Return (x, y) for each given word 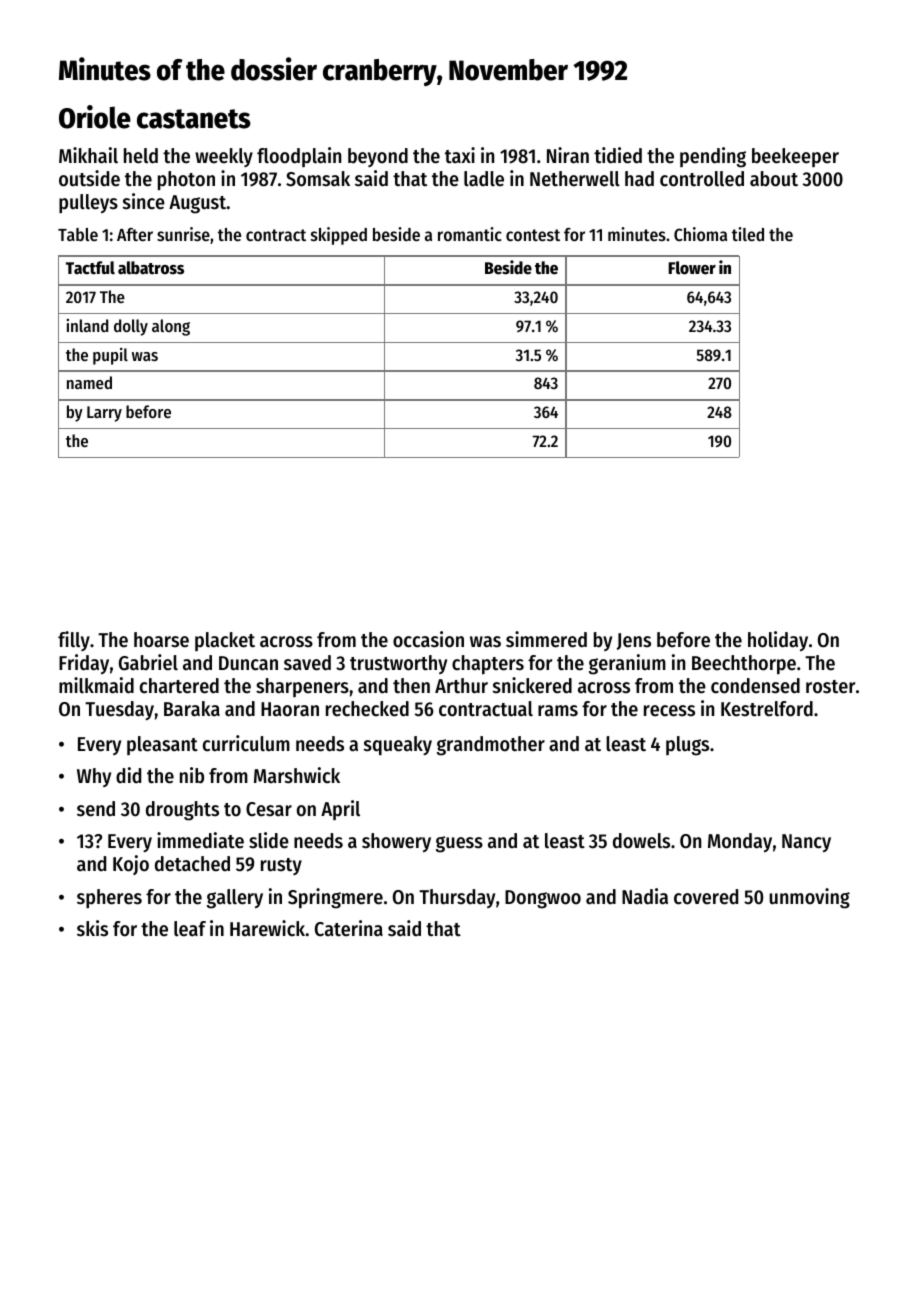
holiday (778, 641)
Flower (692, 268)
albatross (151, 268)
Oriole (95, 117)
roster (830, 687)
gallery (235, 899)
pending (713, 157)
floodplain (299, 157)
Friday (84, 664)
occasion (428, 639)
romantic (470, 234)
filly (74, 641)
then (411, 686)
